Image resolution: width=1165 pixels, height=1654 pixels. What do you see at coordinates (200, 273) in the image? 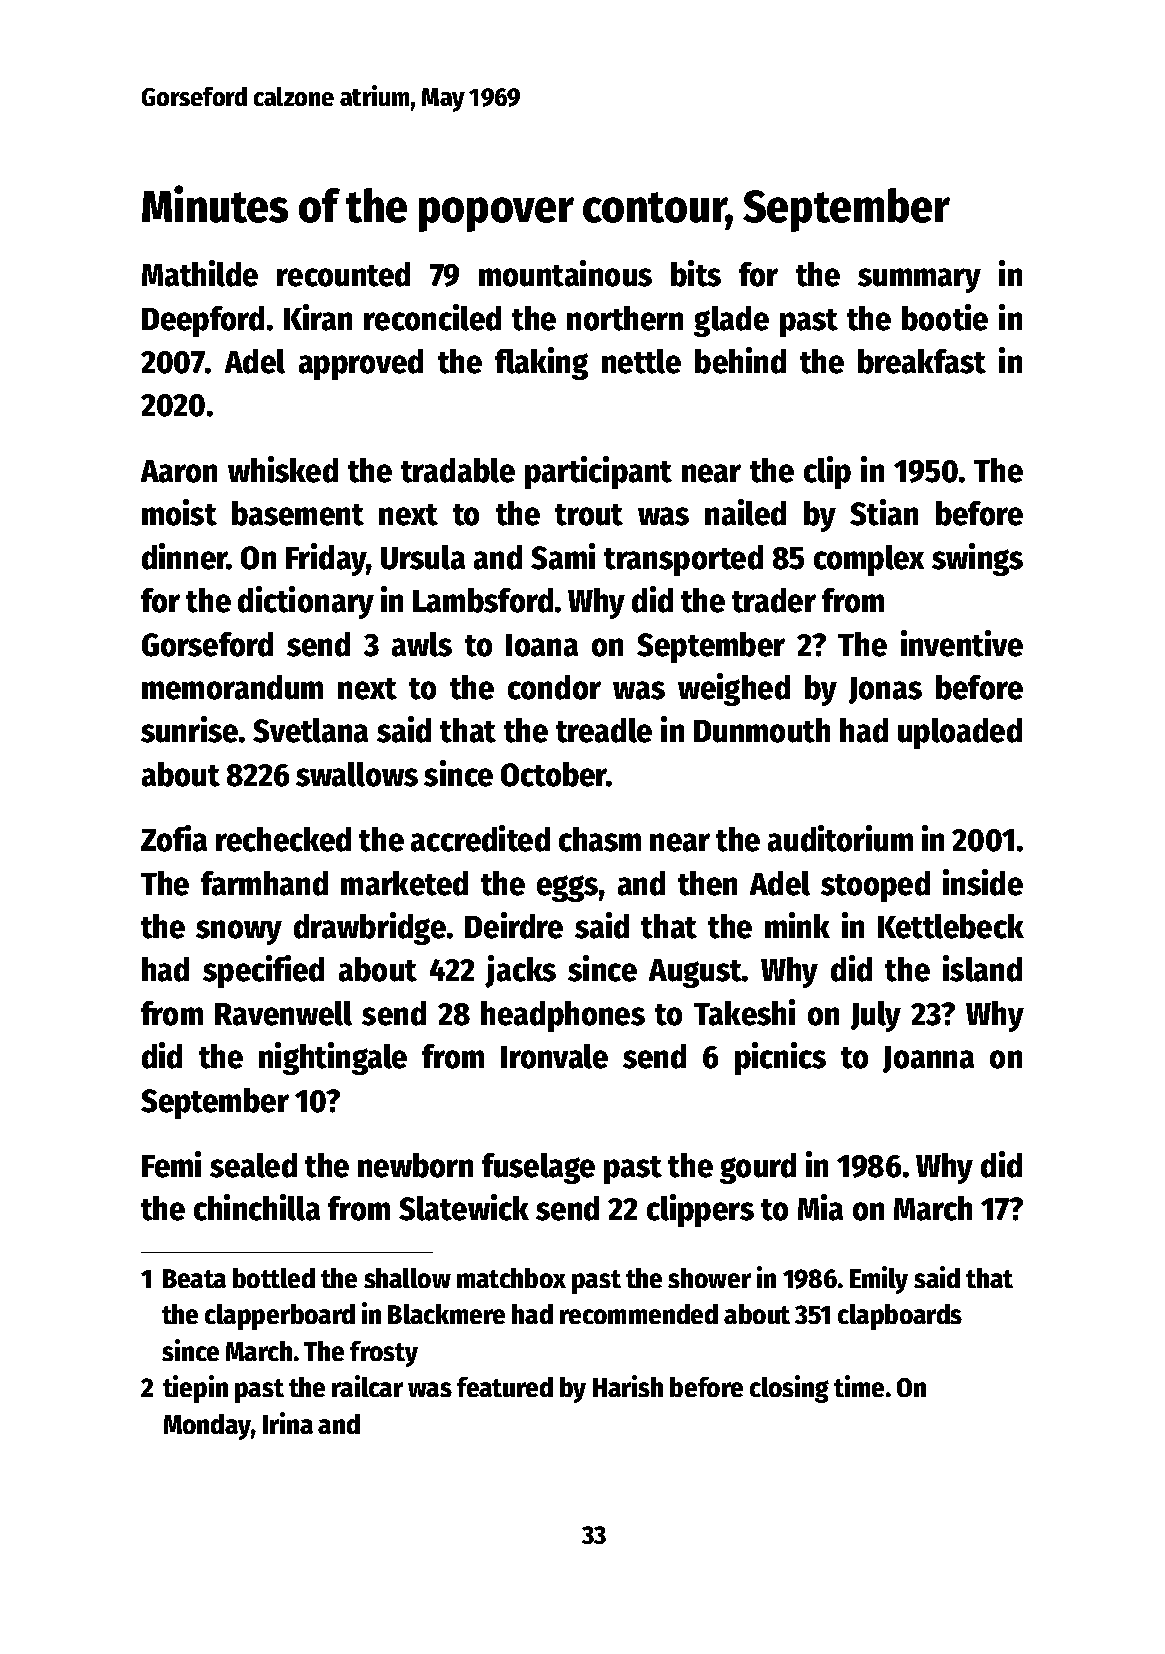
I see `Mathilde` at bounding box center [200, 273].
